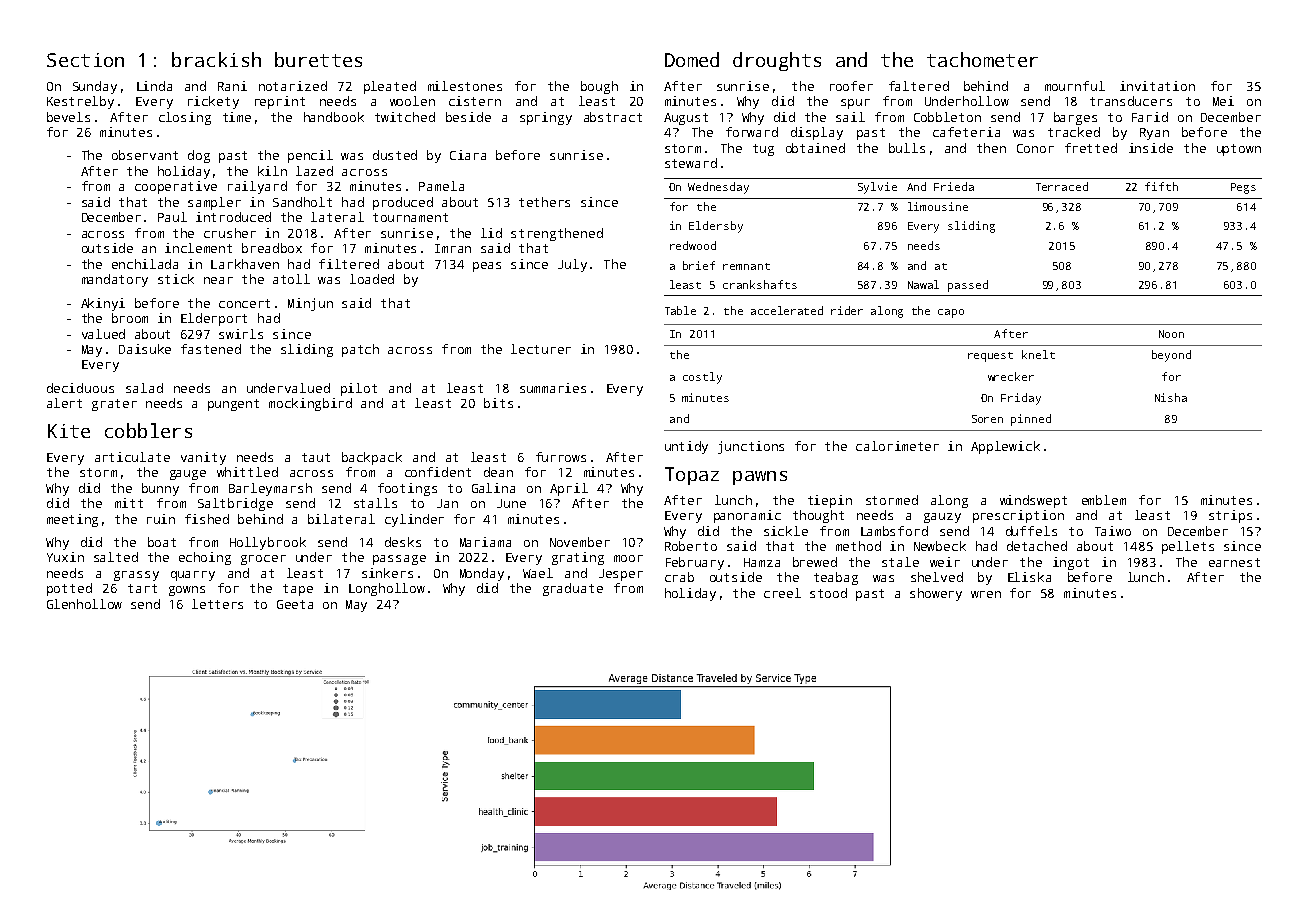  I want to click on burettes, so click(318, 59).
